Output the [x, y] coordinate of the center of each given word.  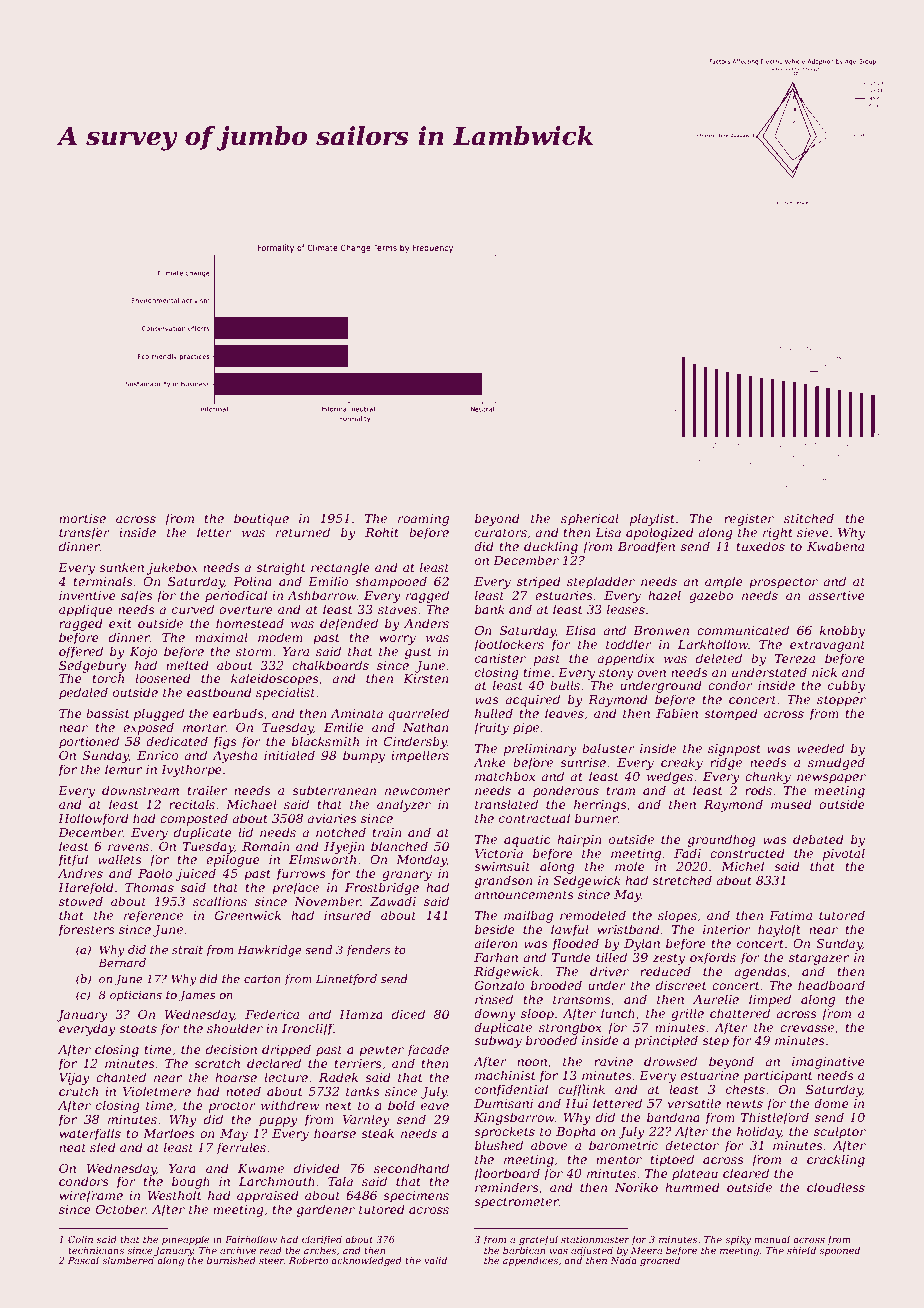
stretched [682, 880]
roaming [423, 520]
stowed [81, 901]
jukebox [172, 568]
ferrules [241, 1148]
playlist [652, 519]
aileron [496, 943]
